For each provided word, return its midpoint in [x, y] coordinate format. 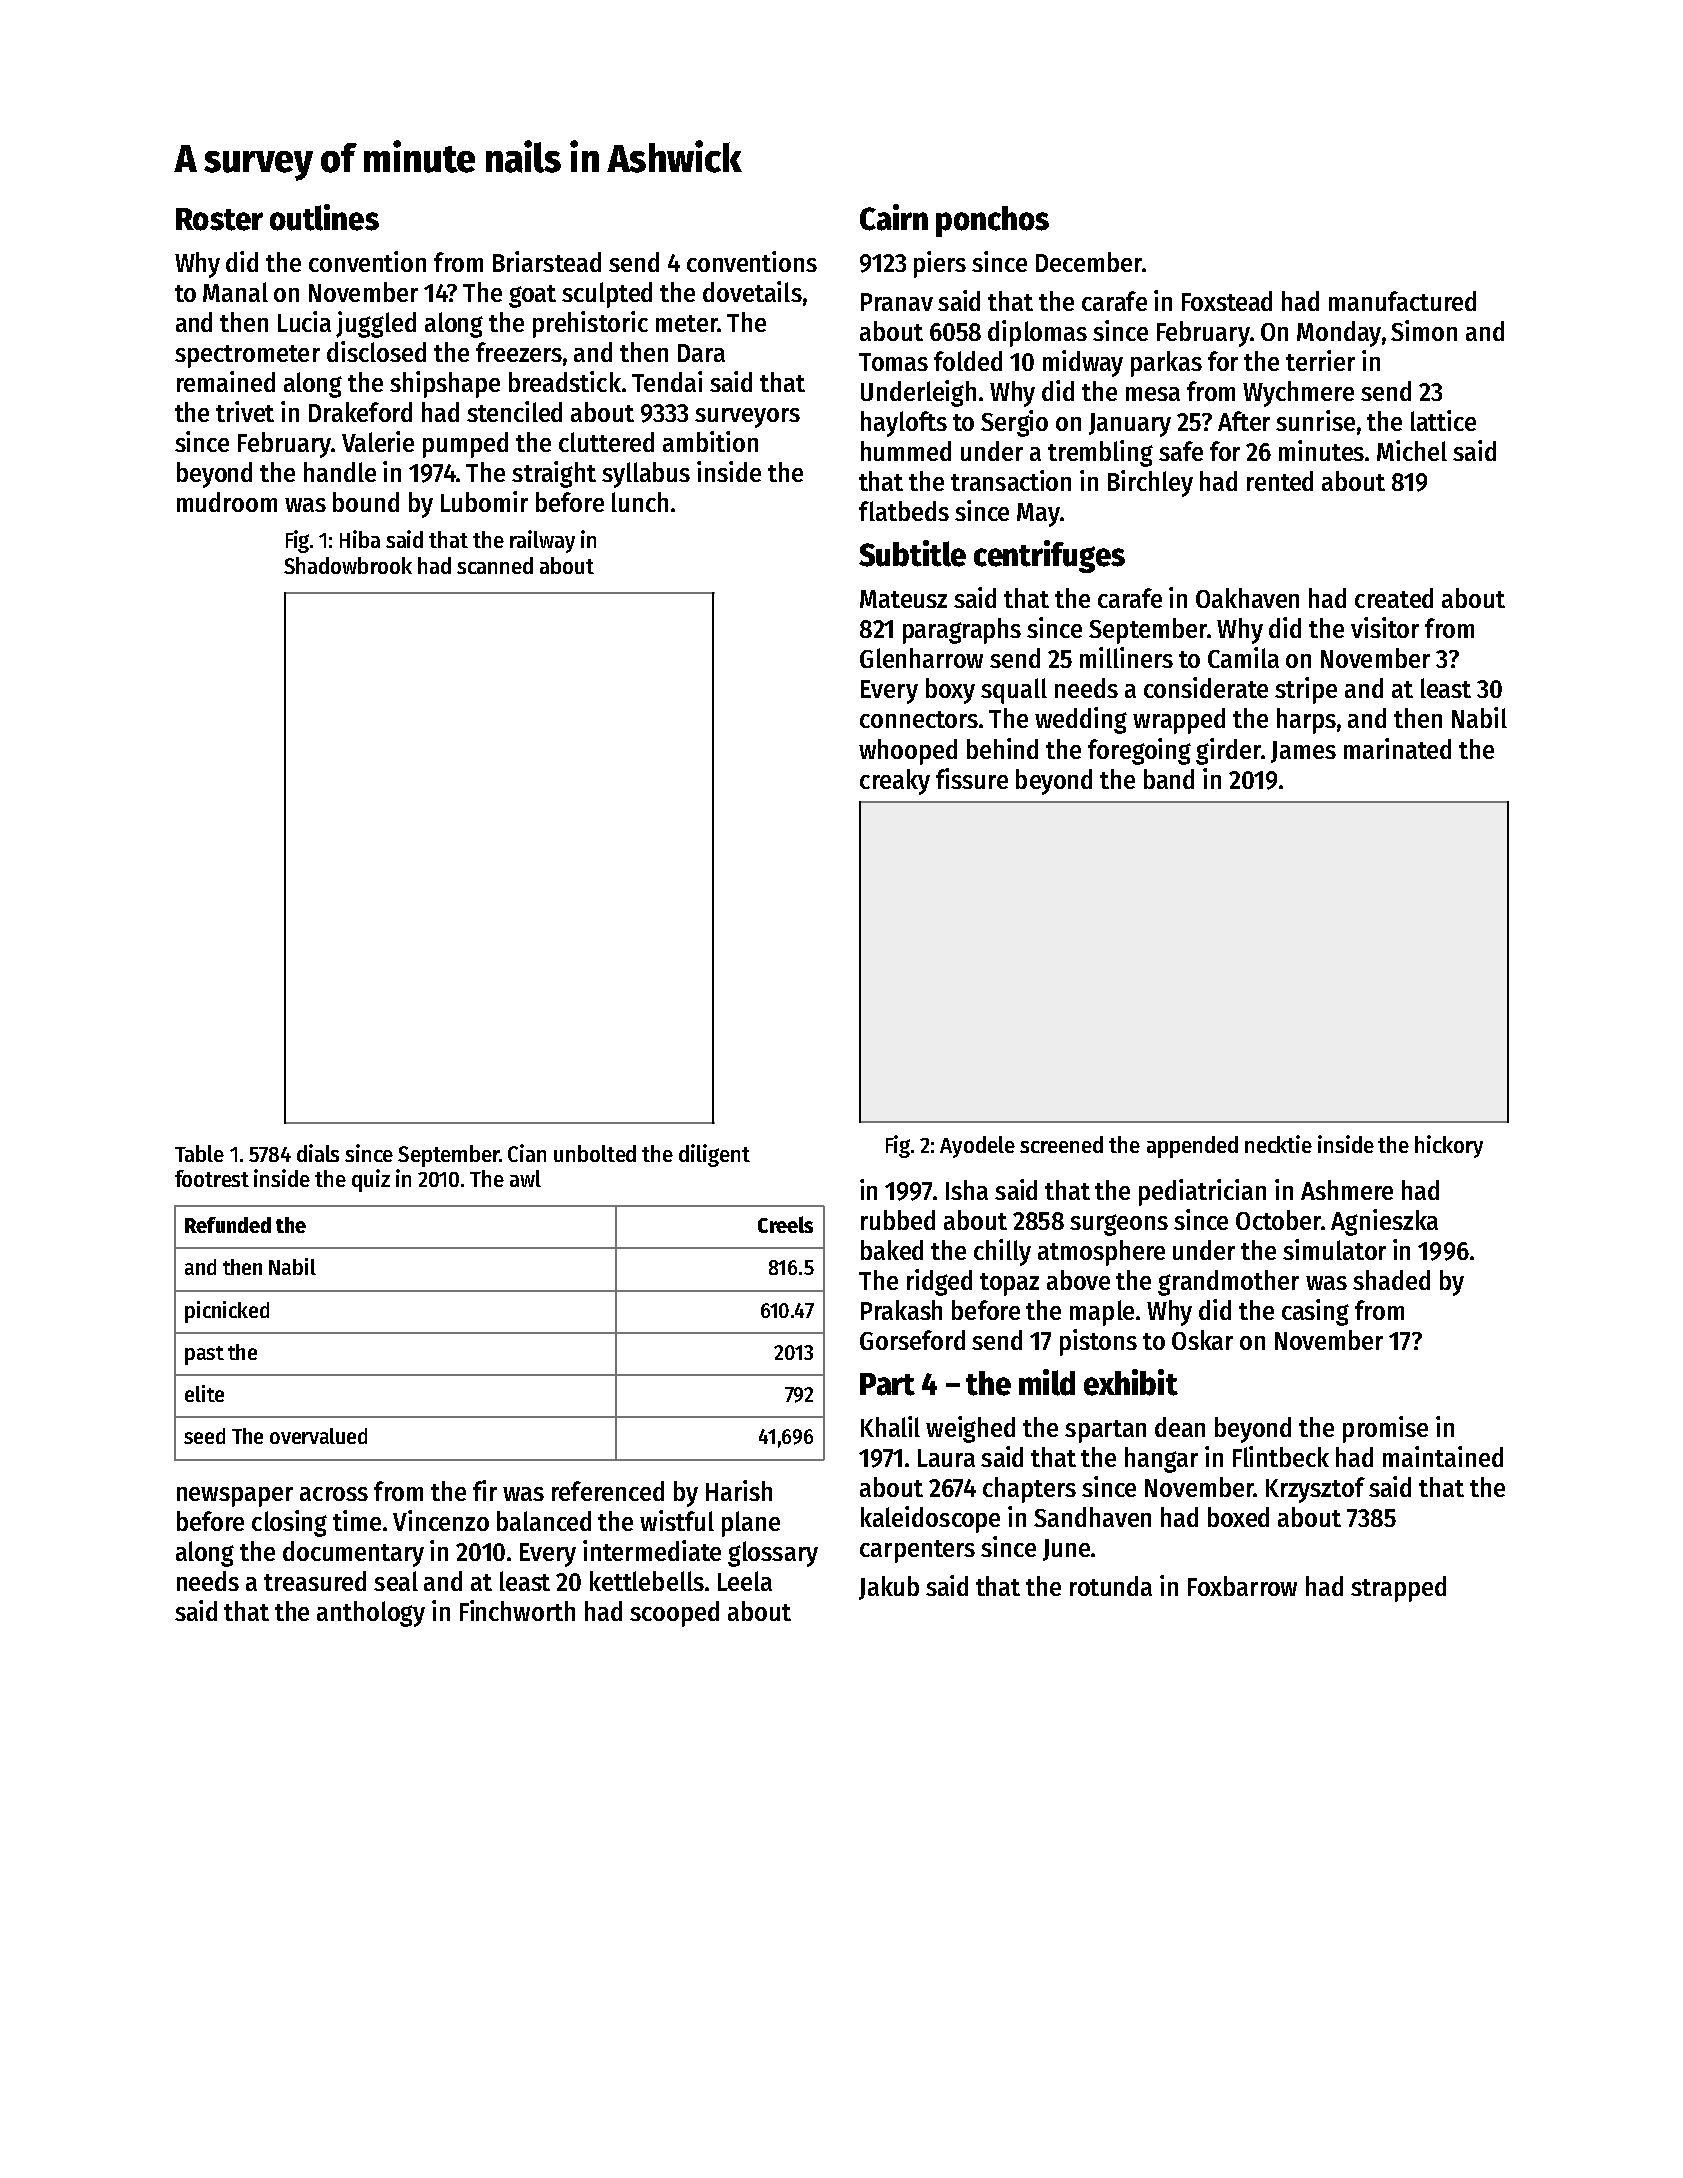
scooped [674, 1614]
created [1394, 598]
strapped [1398, 1589]
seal [396, 1581]
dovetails [752, 291]
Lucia [304, 321]
